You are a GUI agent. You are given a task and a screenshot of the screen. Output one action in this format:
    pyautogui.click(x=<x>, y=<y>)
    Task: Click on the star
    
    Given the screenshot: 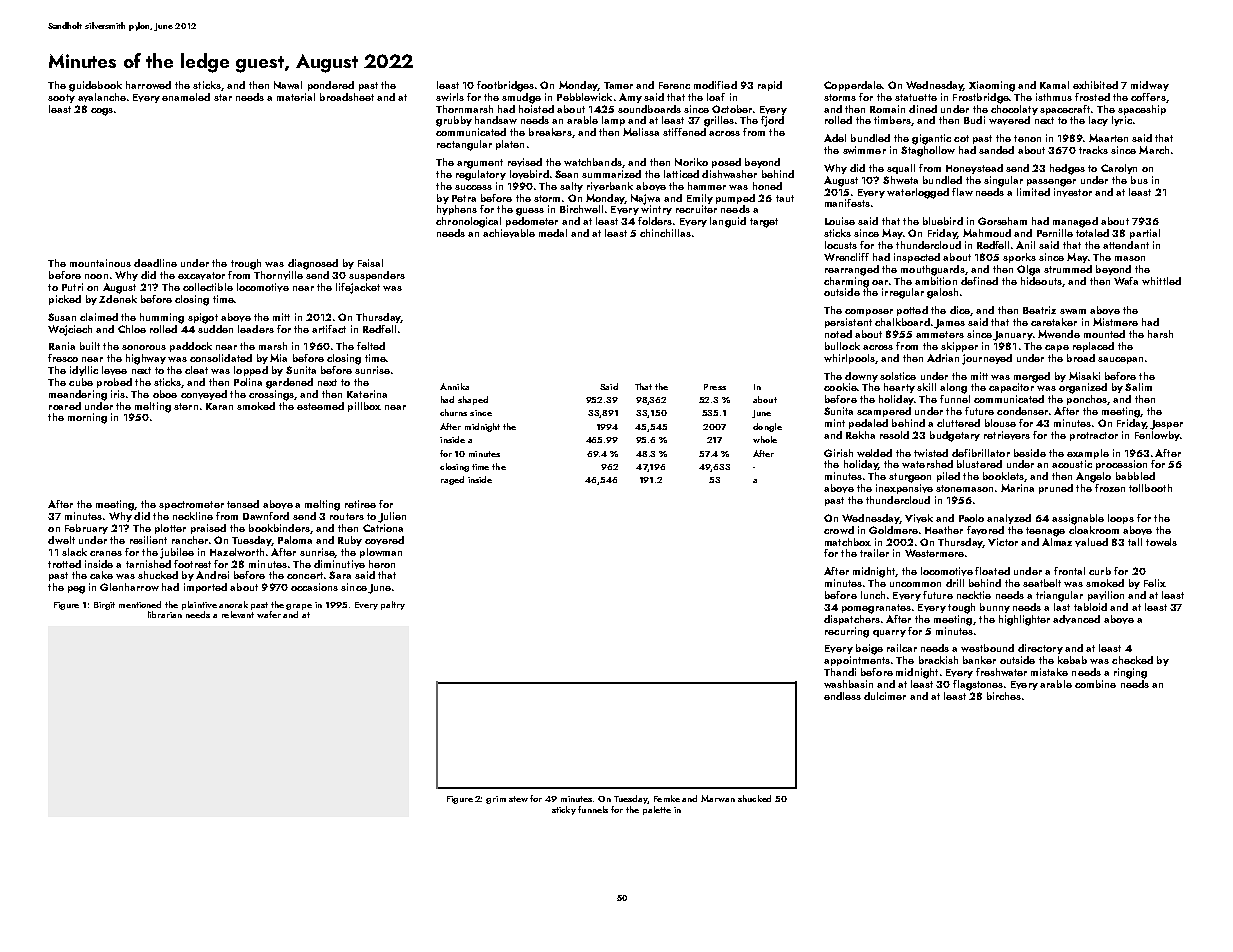 What is the action you would take?
    pyautogui.click(x=223, y=97)
